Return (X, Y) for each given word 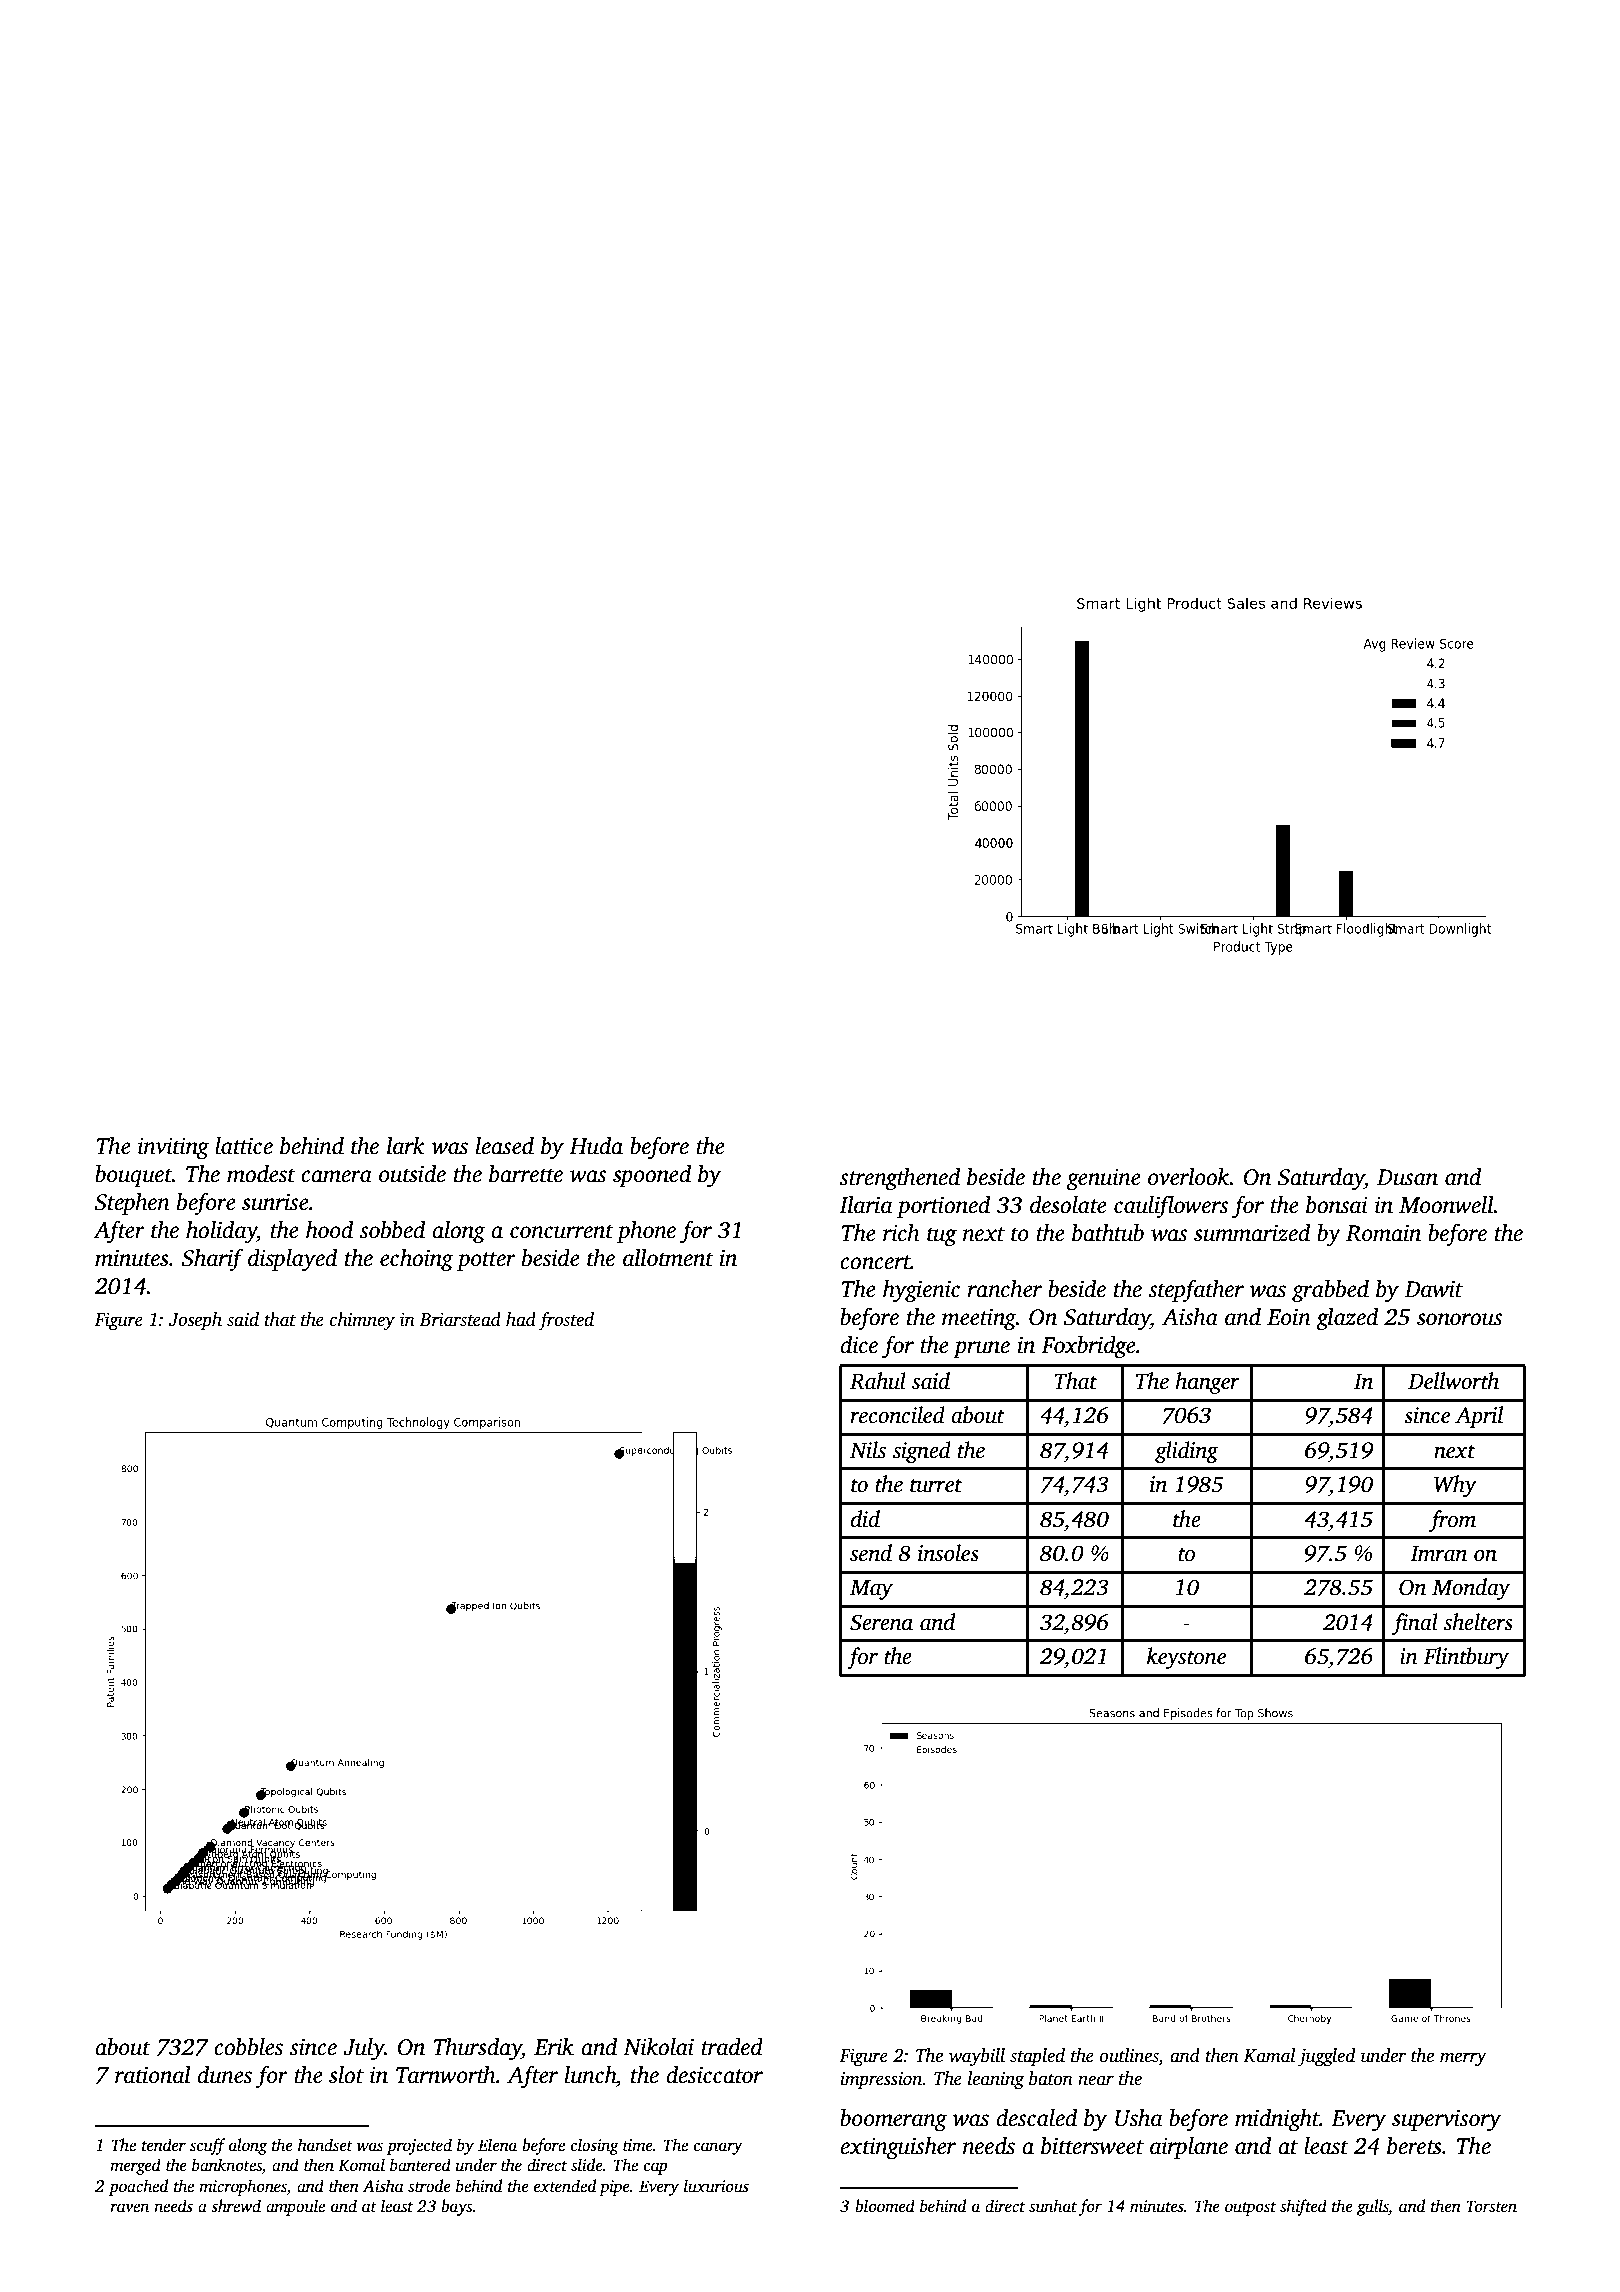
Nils (868, 1450)
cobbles (248, 2047)
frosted (566, 1321)
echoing (417, 1260)
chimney (362, 1321)
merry (1463, 2059)
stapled (1037, 2057)
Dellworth (1453, 1381)
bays (457, 2207)
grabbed (1330, 1291)
